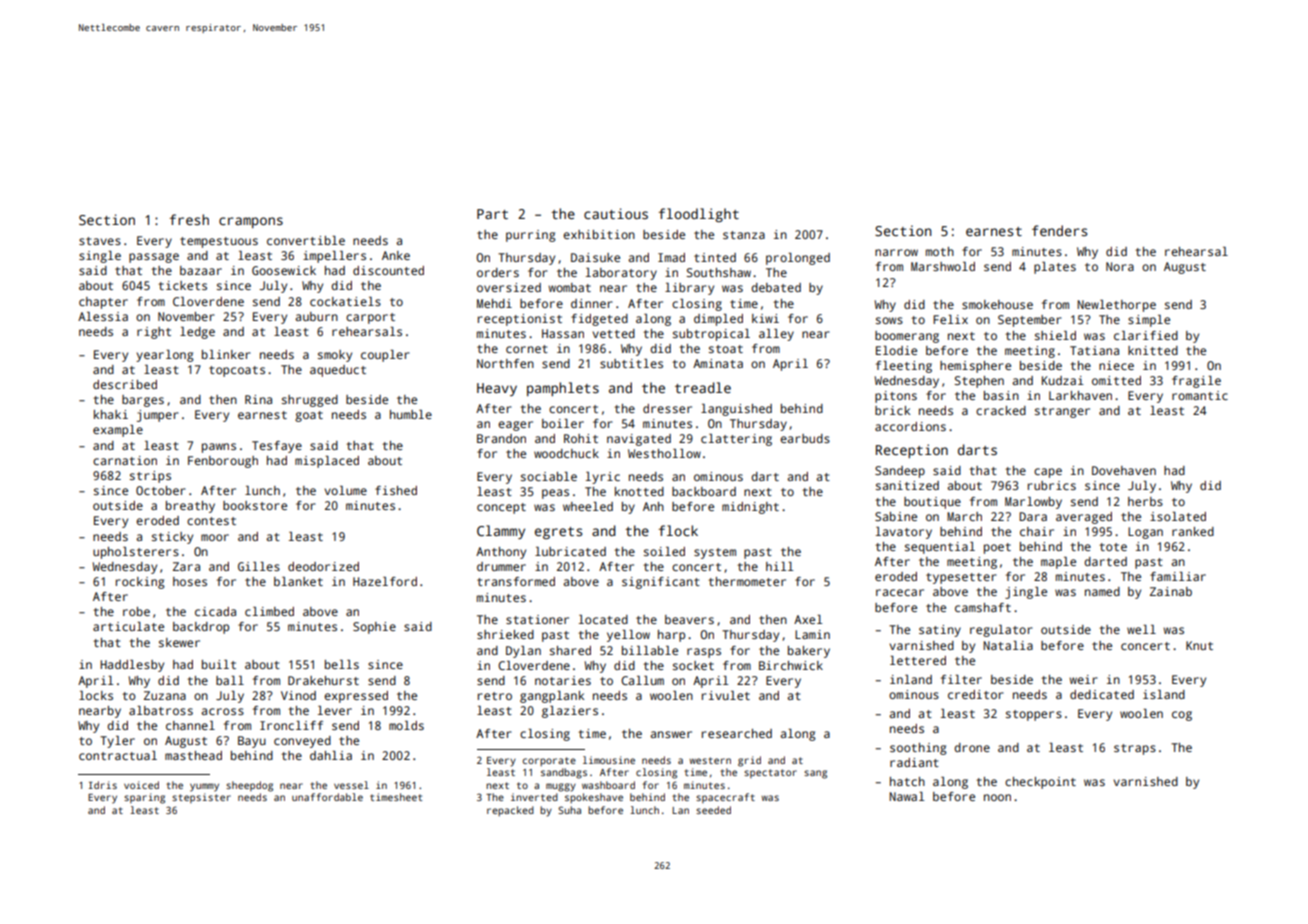 This screenshot has height=924, width=1308. Describe the element at coordinates (100, 257) in the screenshot. I see `single` at that location.
